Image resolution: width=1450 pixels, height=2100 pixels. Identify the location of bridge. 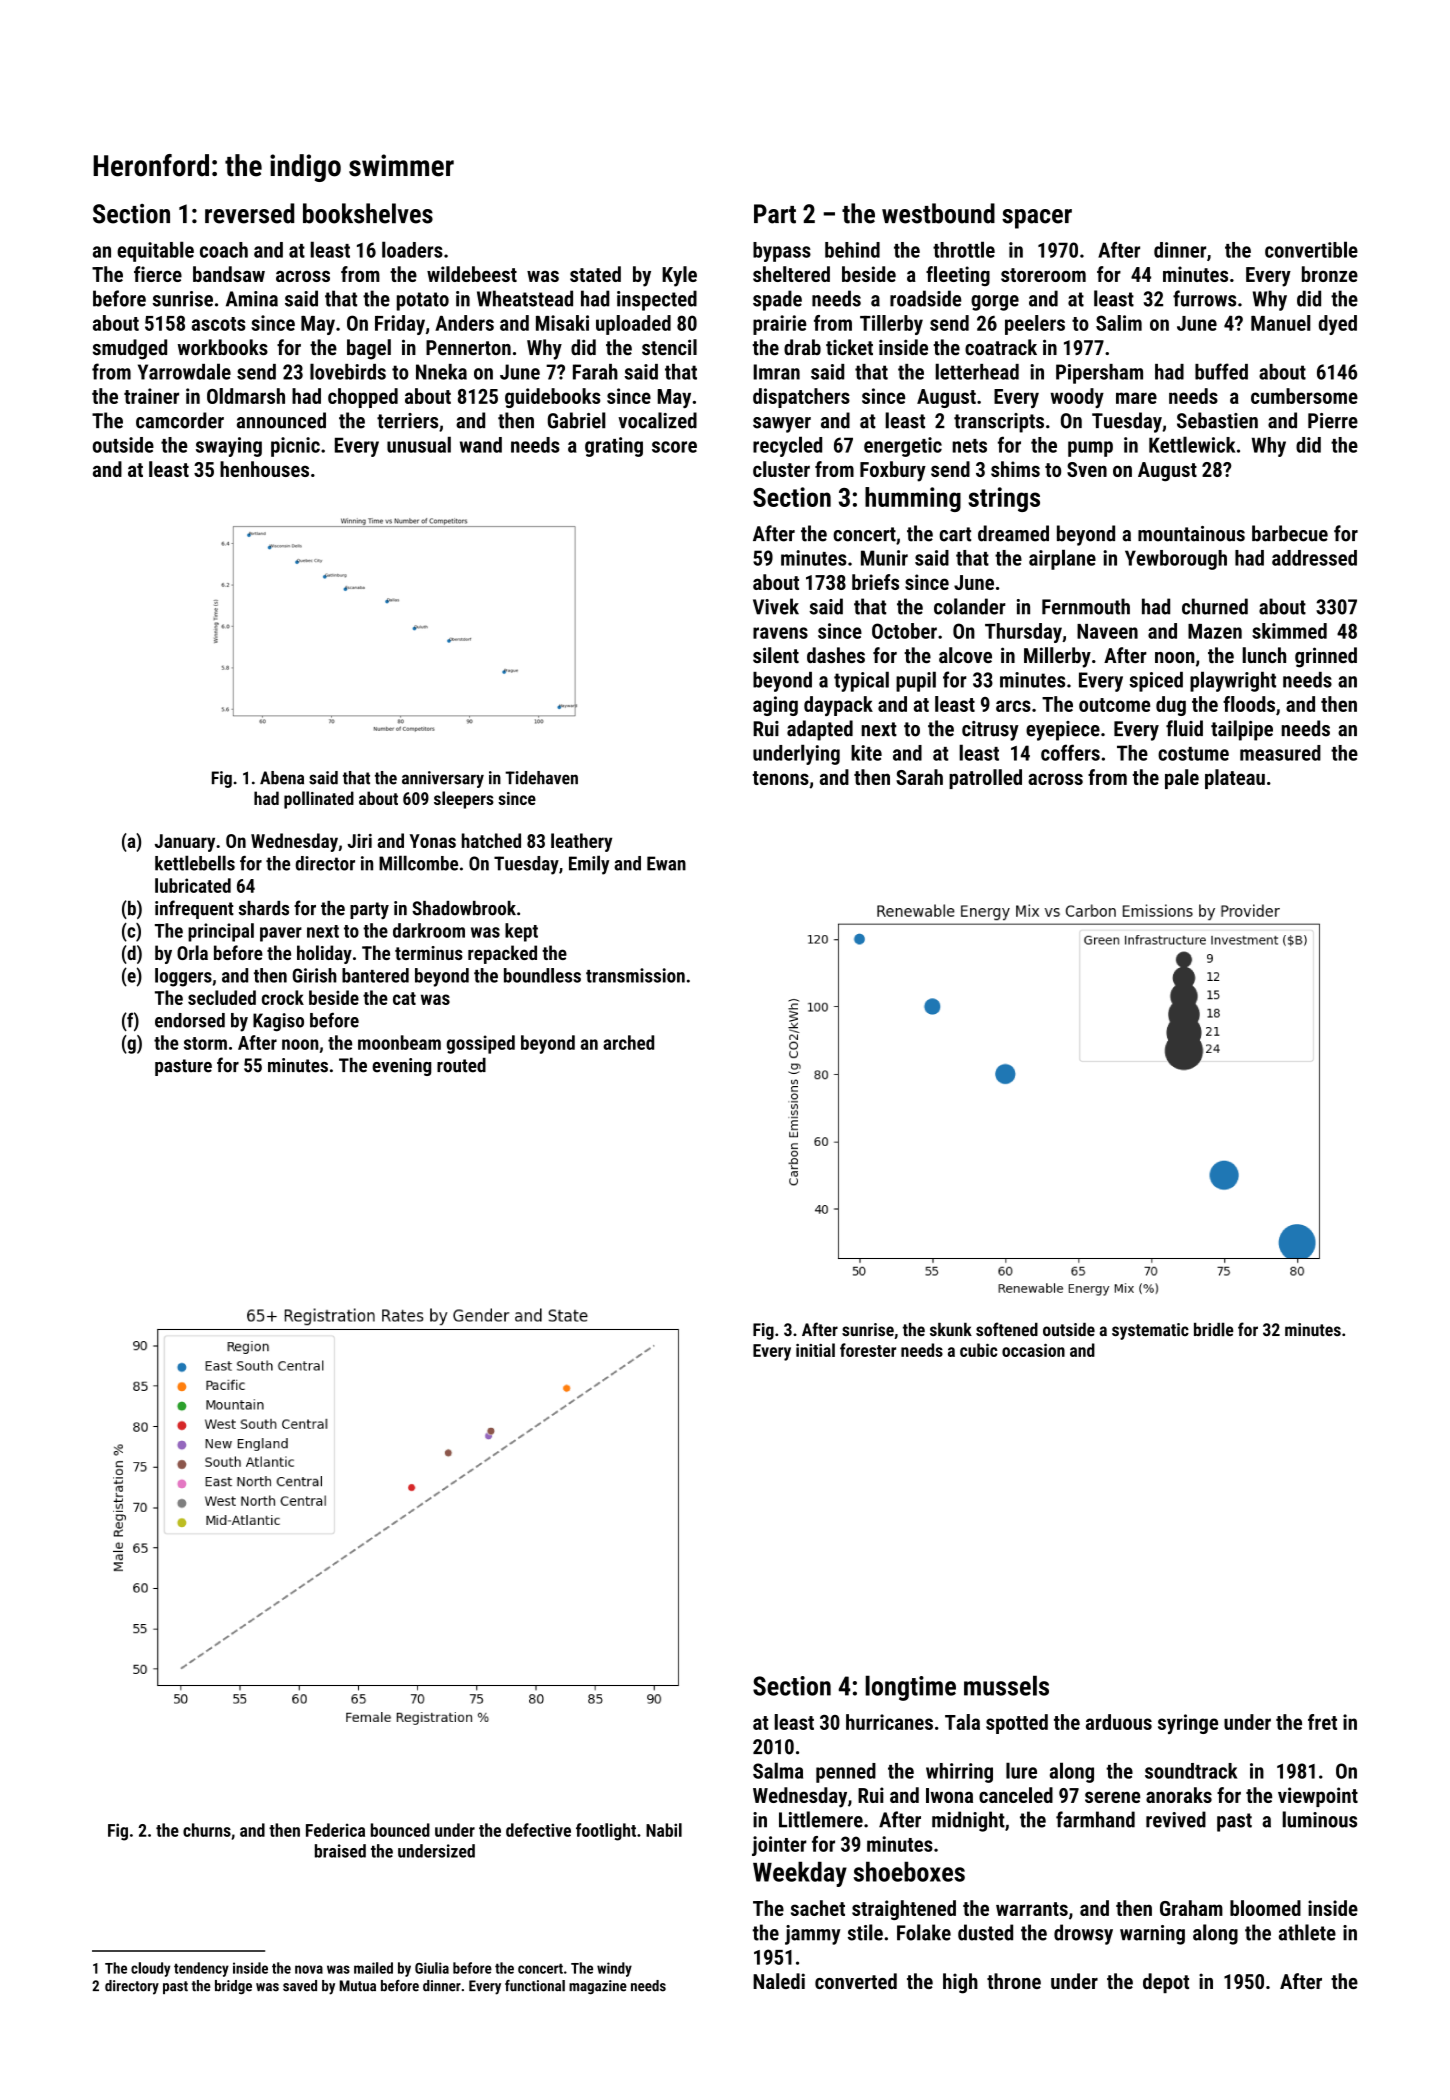
(233, 1987).
